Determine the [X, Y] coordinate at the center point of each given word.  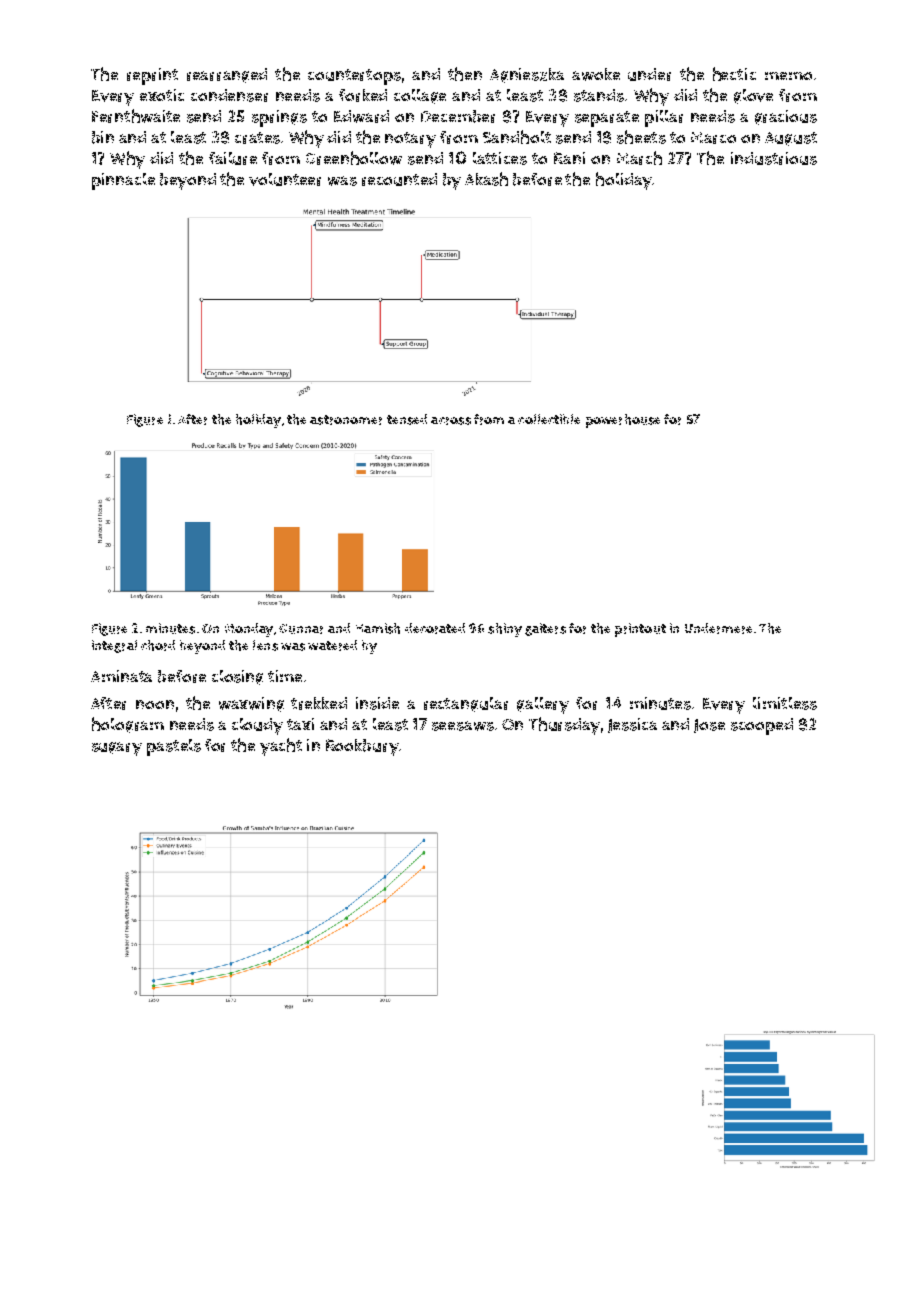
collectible [549, 419]
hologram [128, 725]
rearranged [227, 75]
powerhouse [623, 421]
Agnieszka [527, 75]
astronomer [346, 420]
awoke [596, 74]
